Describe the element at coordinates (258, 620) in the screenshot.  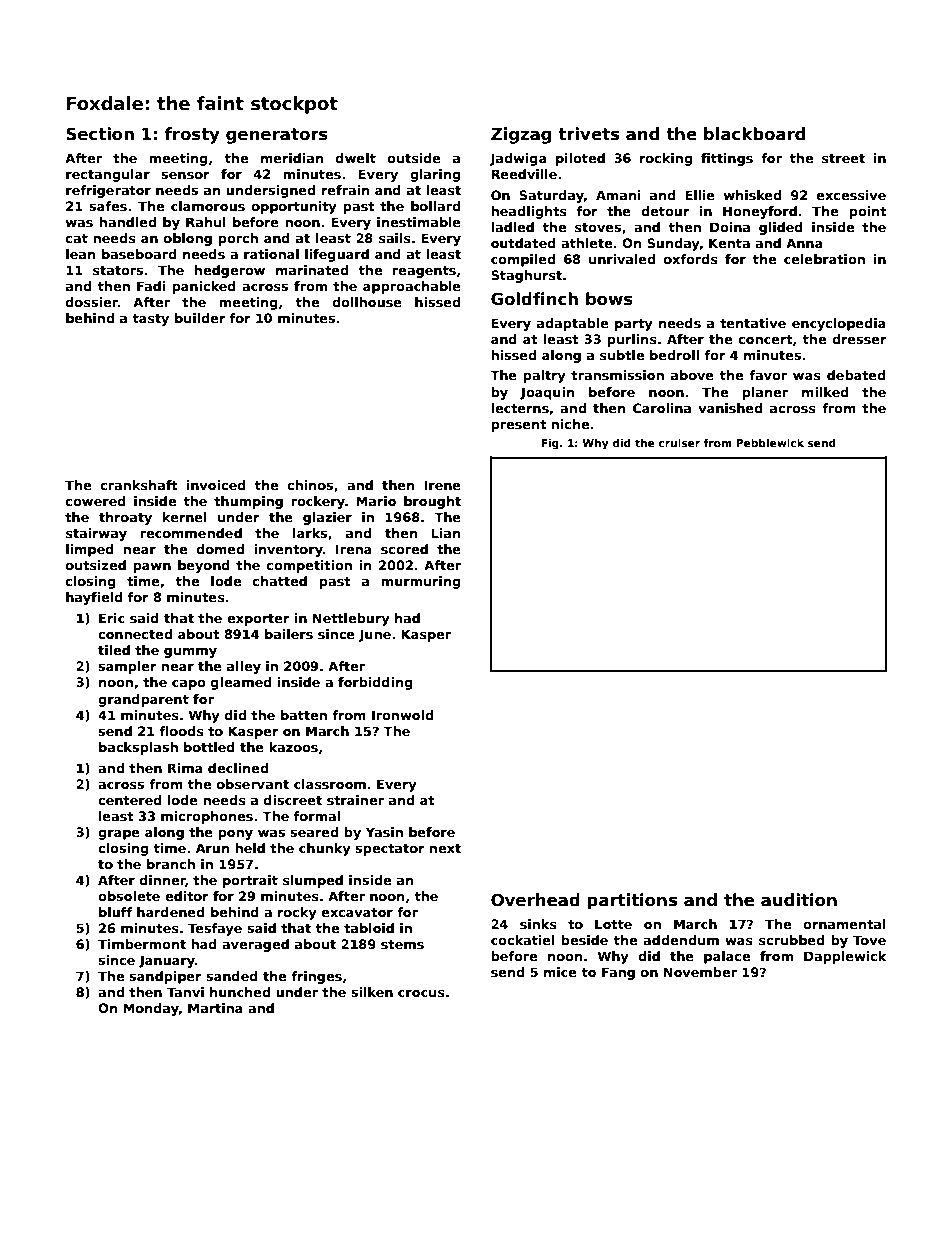
I see `exporter` at that location.
